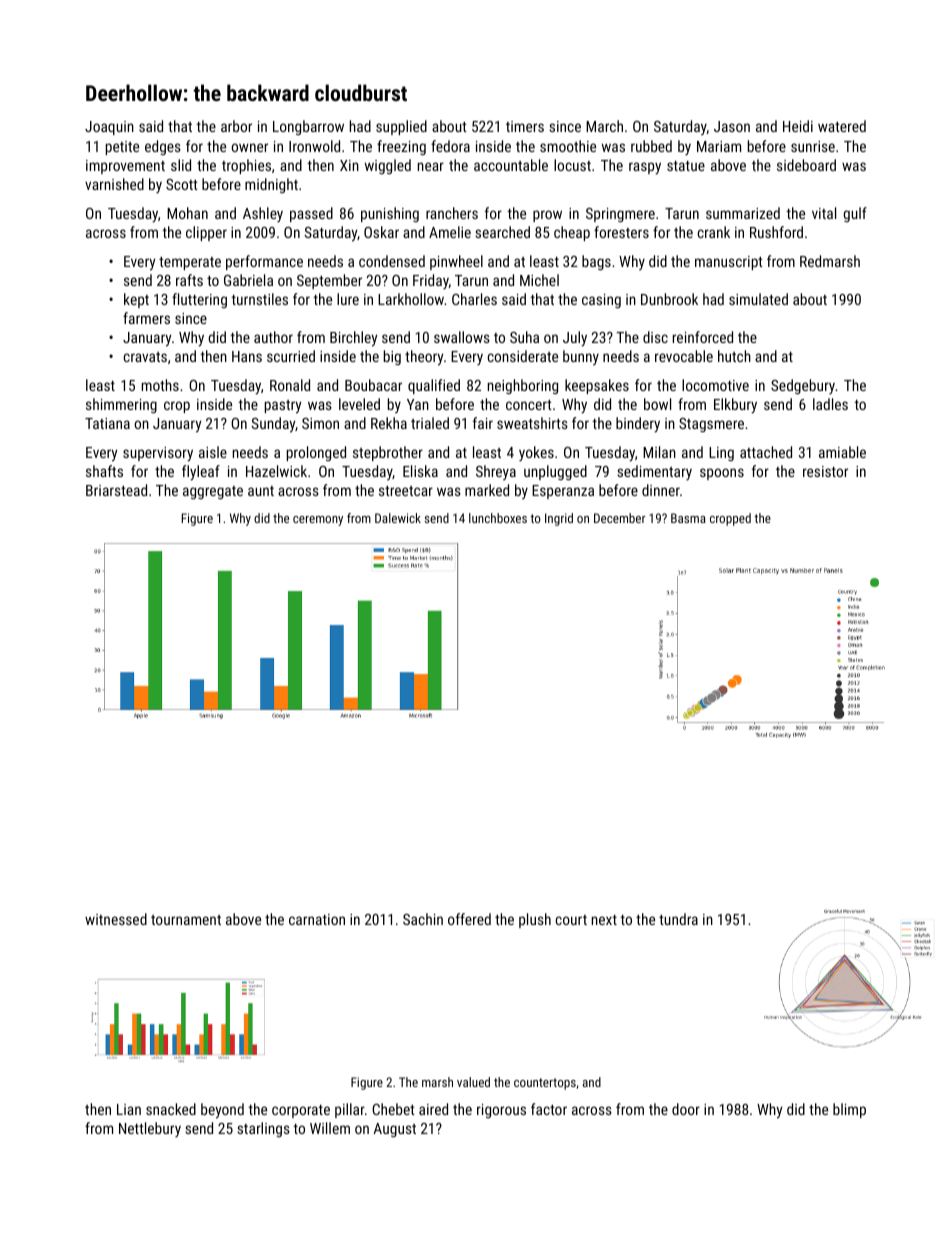  Describe the element at coordinates (803, 387) in the screenshot. I see `Sedgebury` at that location.
